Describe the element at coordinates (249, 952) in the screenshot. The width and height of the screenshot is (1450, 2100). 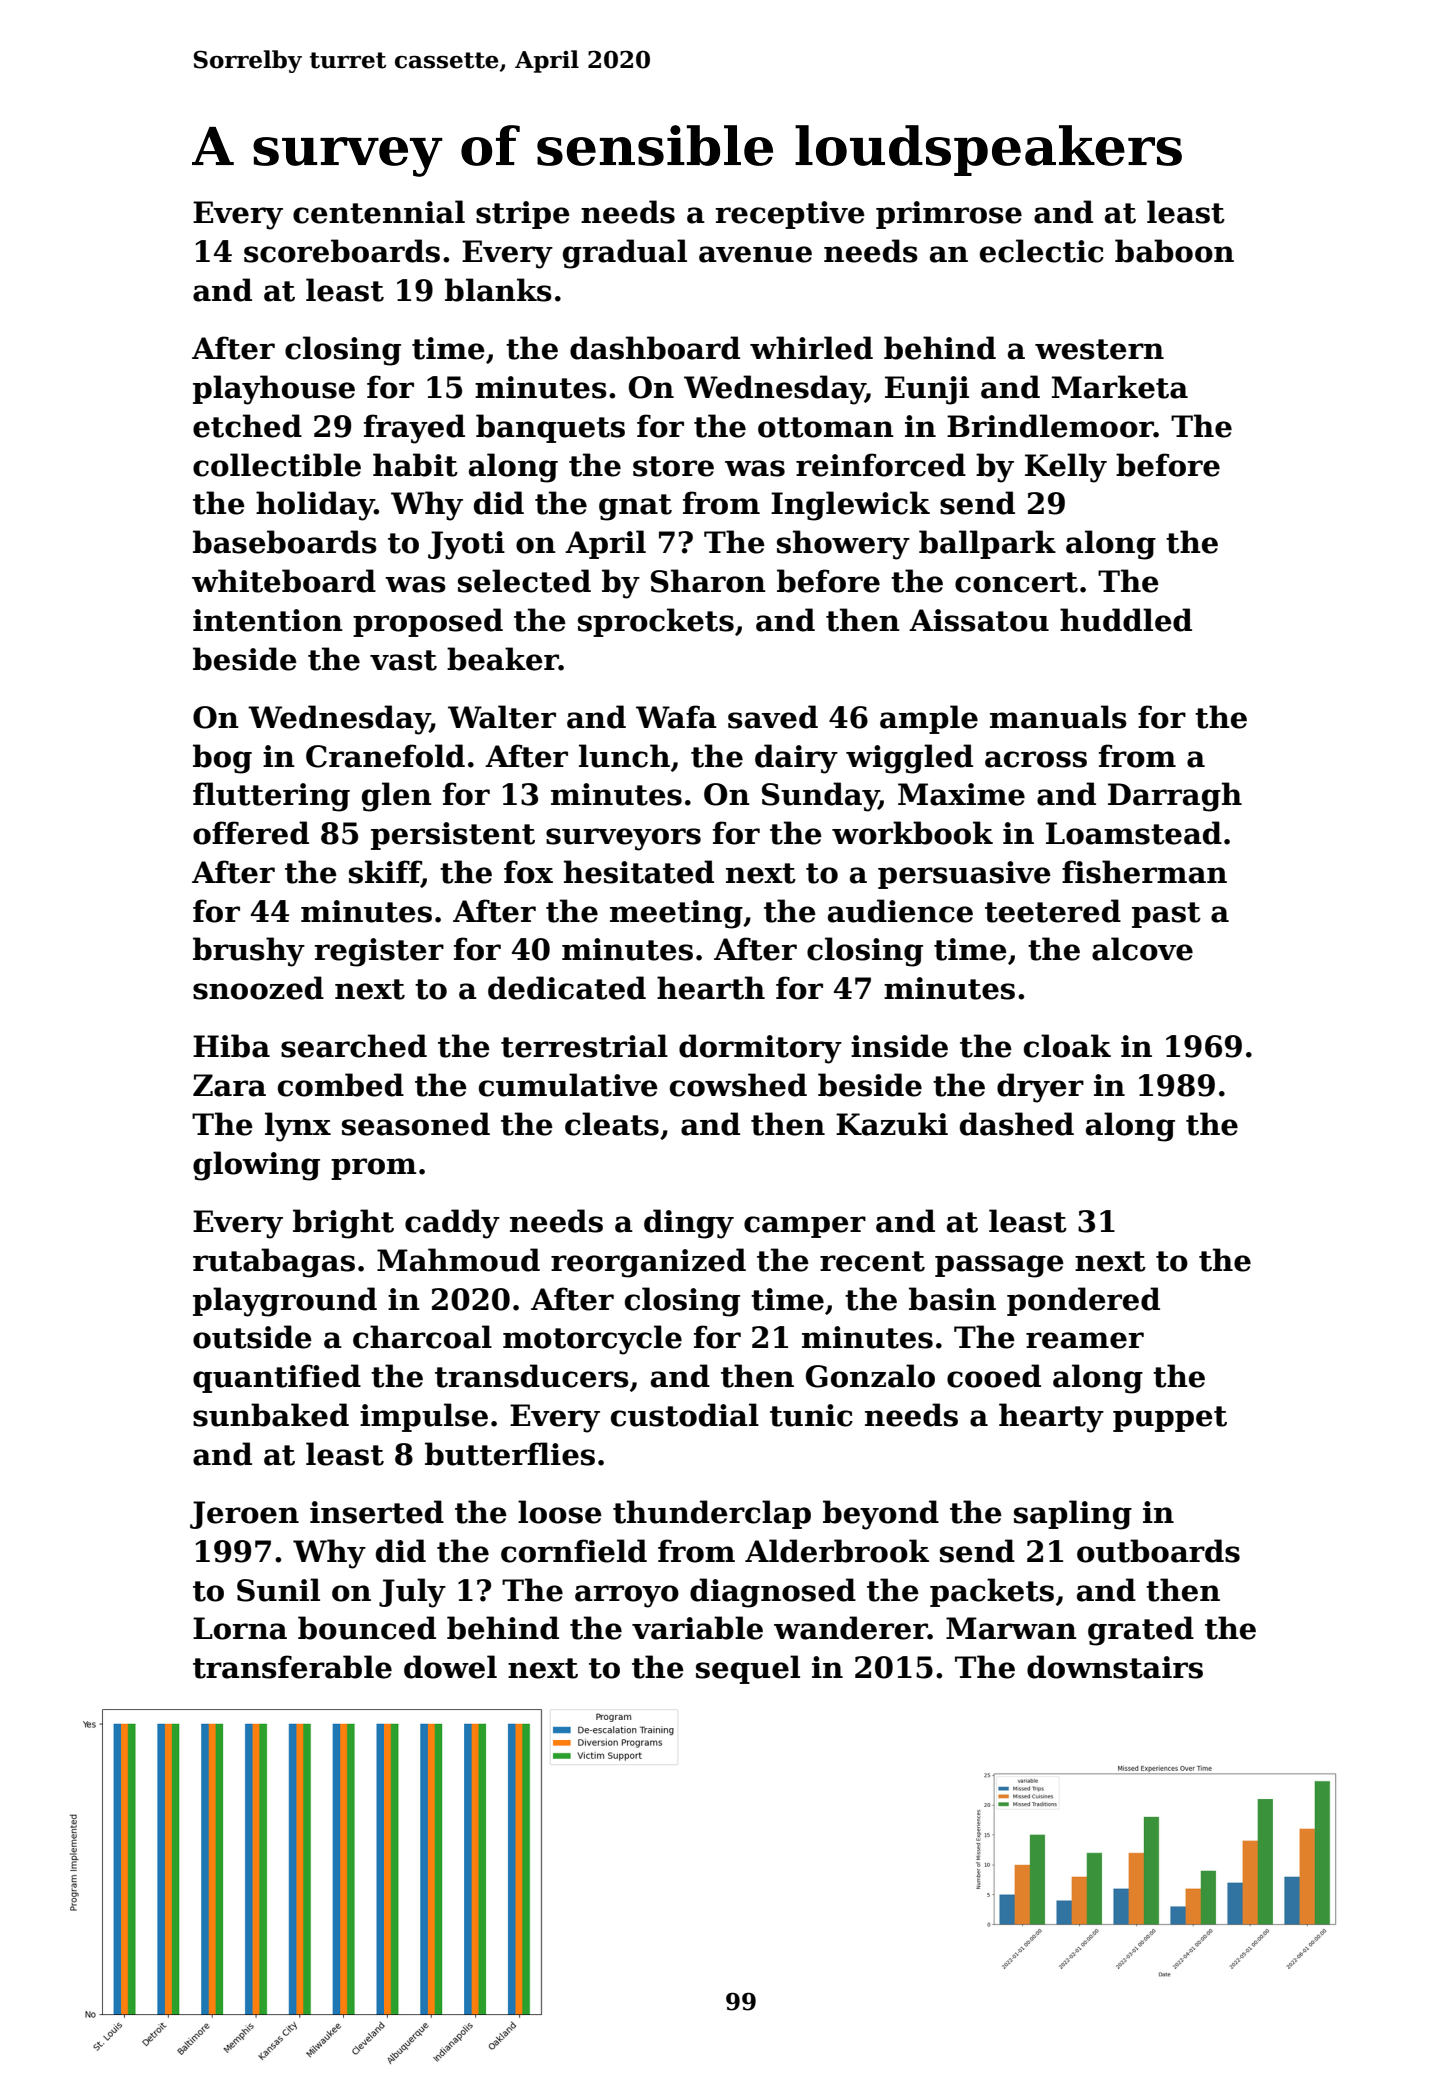
I see `brushy` at that location.
